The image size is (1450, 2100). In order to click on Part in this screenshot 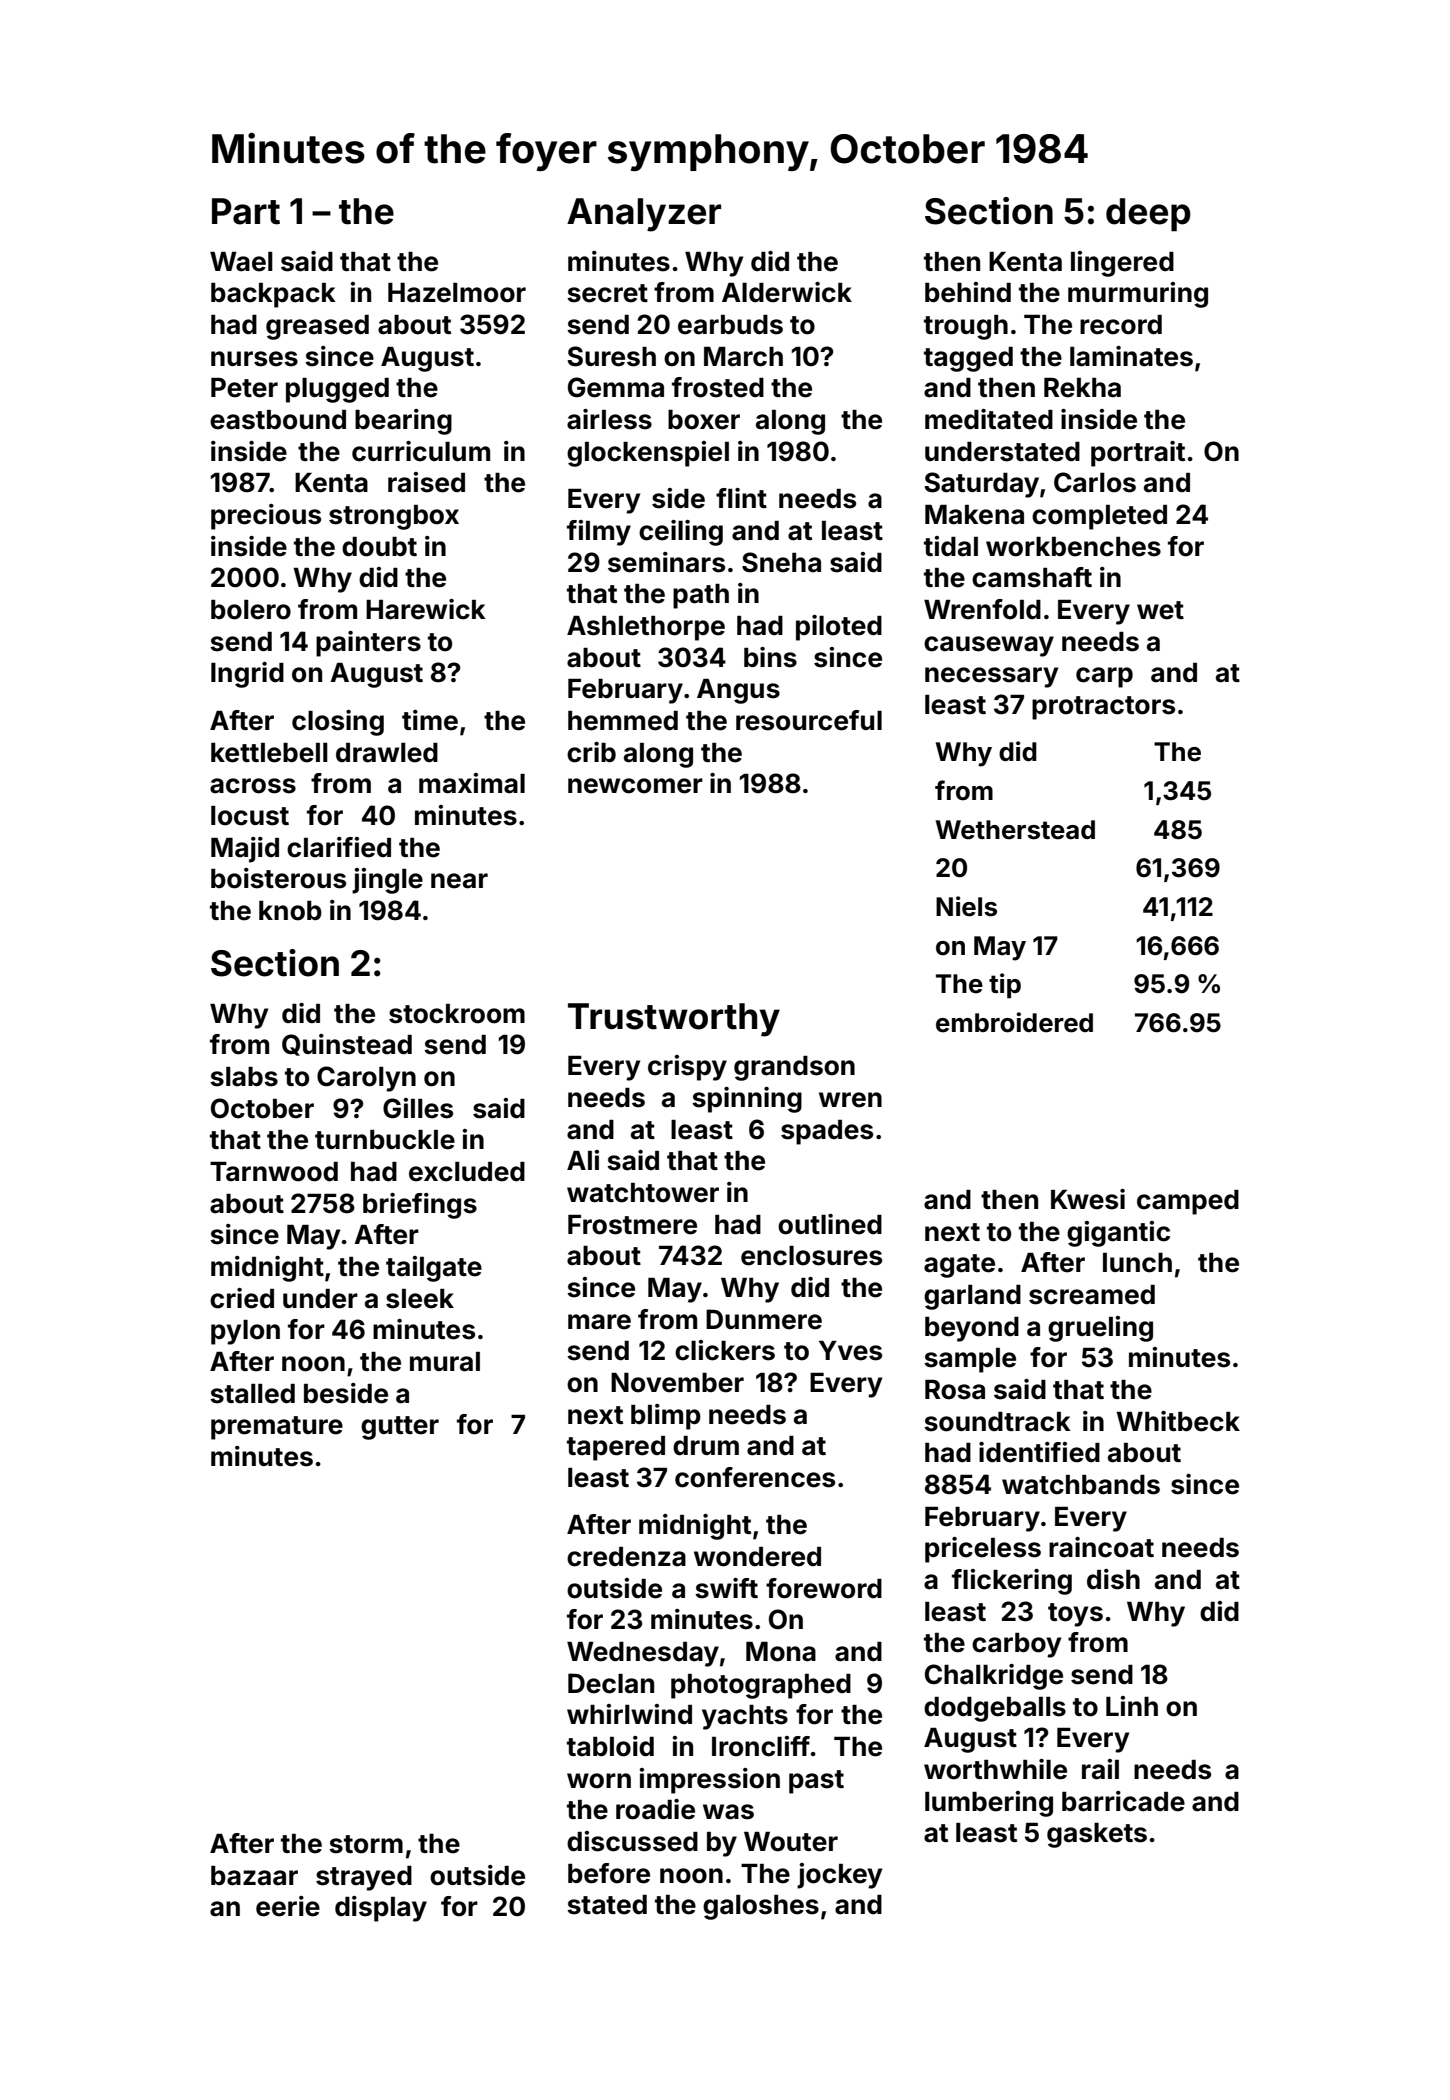, I will do `click(246, 211)`.
